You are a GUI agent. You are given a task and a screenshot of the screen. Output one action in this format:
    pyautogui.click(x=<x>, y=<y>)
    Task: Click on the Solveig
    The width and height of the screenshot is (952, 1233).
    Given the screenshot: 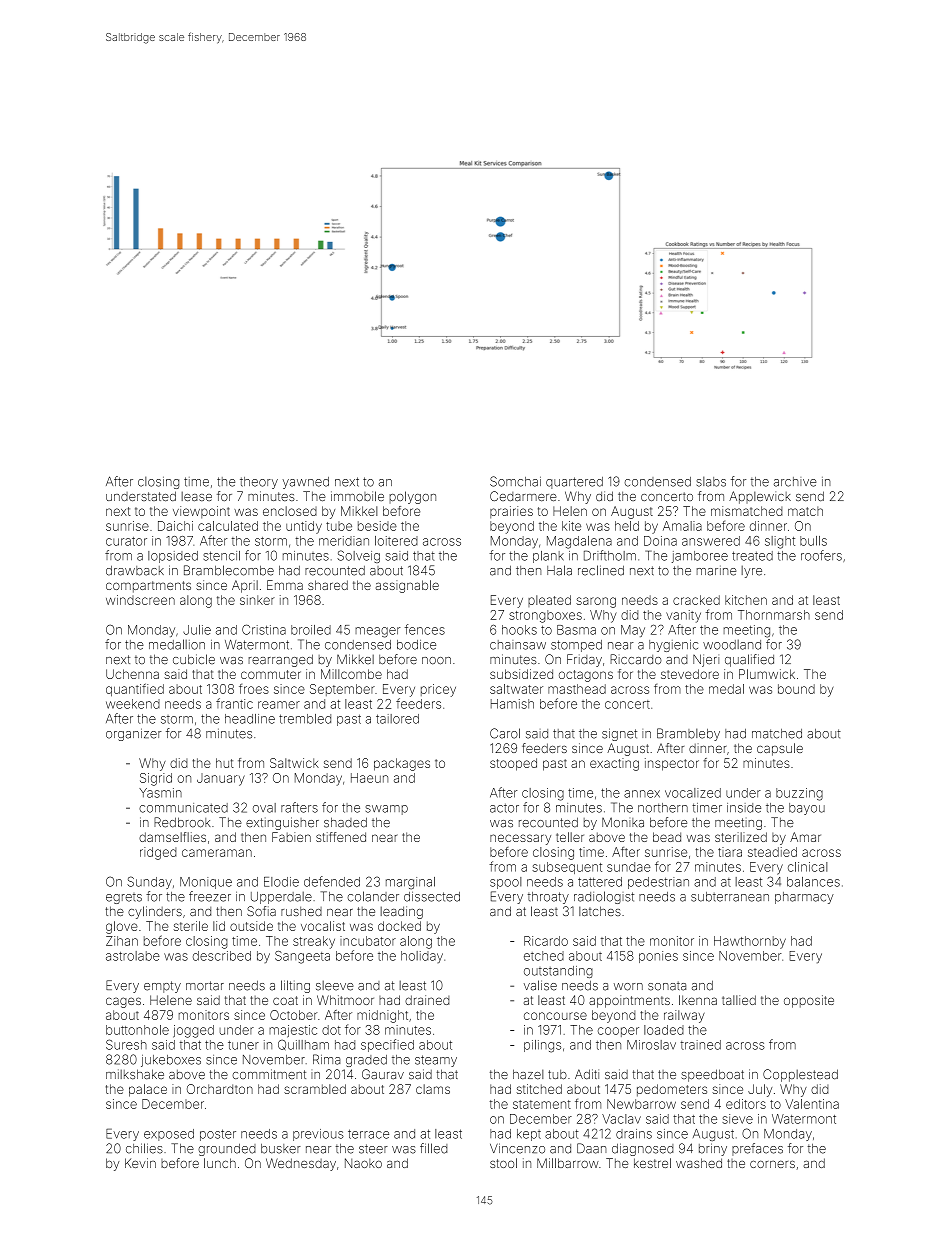 What is the action you would take?
    pyautogui.click(x=358, y=556)
